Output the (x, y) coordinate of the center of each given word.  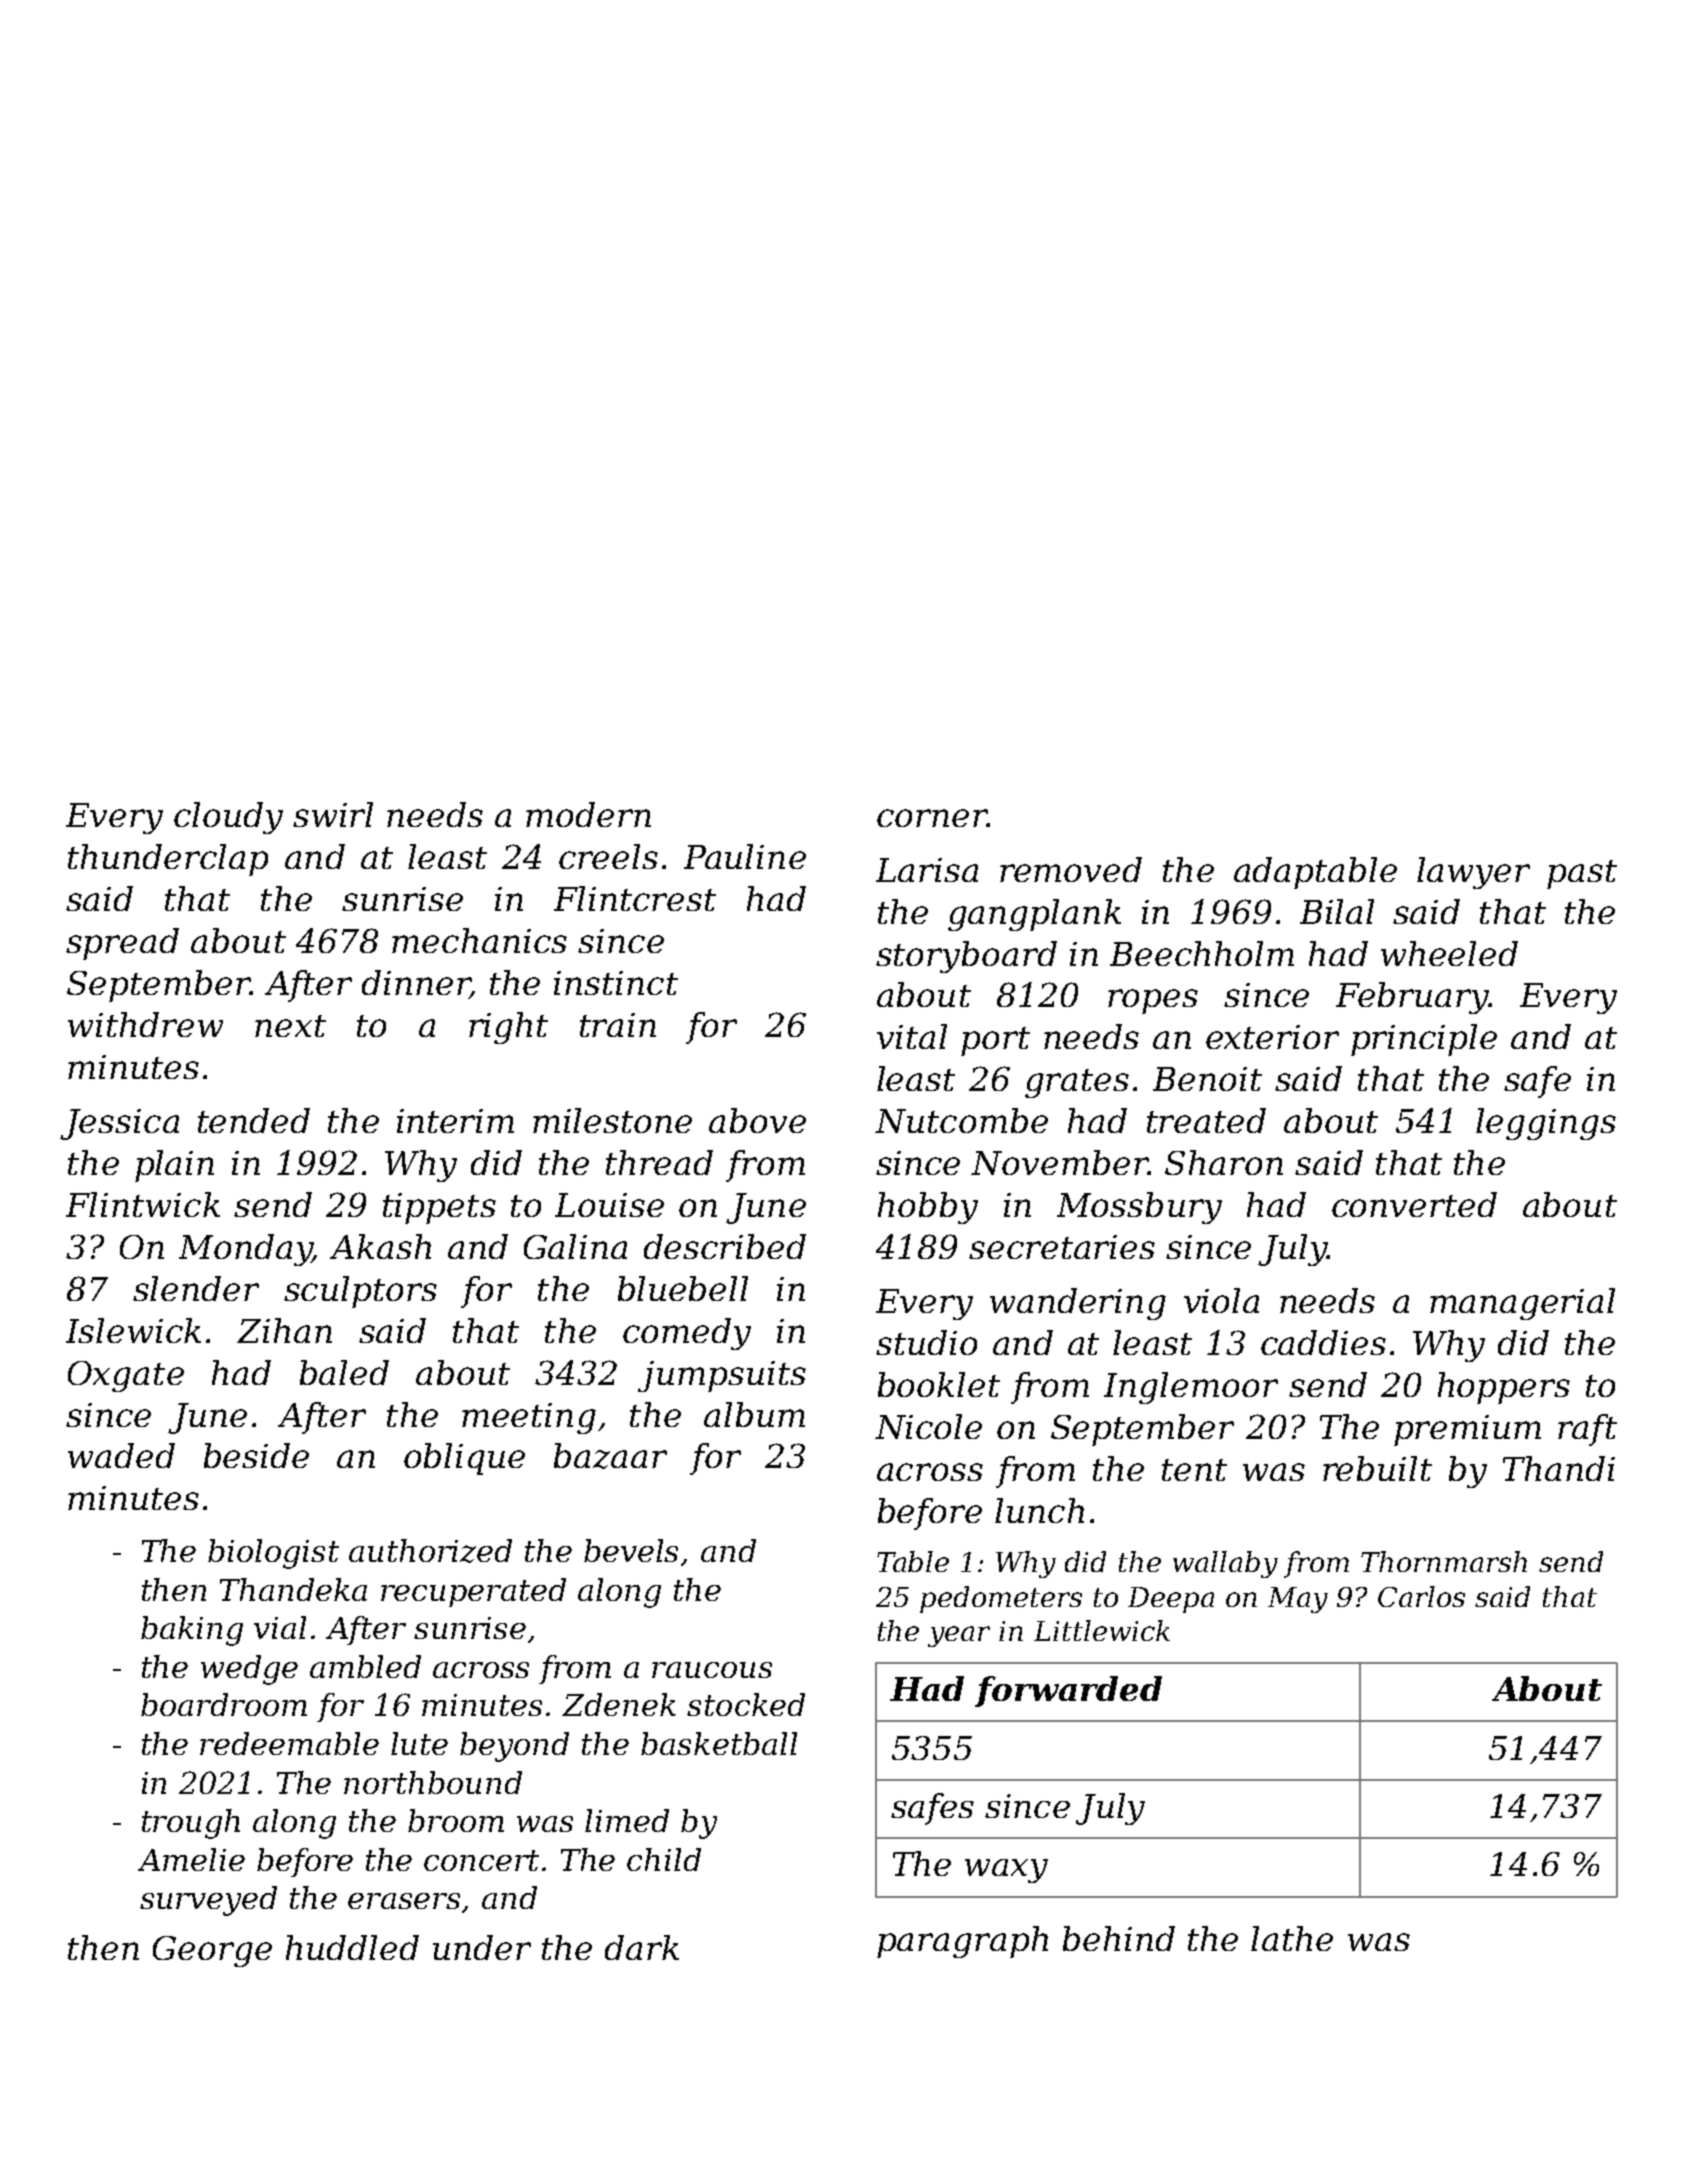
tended (254, 1120)
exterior (1272, 1037)
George (212, 1951)
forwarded (1068, 1691)
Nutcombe (961, 1120)
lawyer (1473, 873)
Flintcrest (635, 898)
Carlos (1421, 1596)
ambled (365, 1666)
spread (122, 944)
